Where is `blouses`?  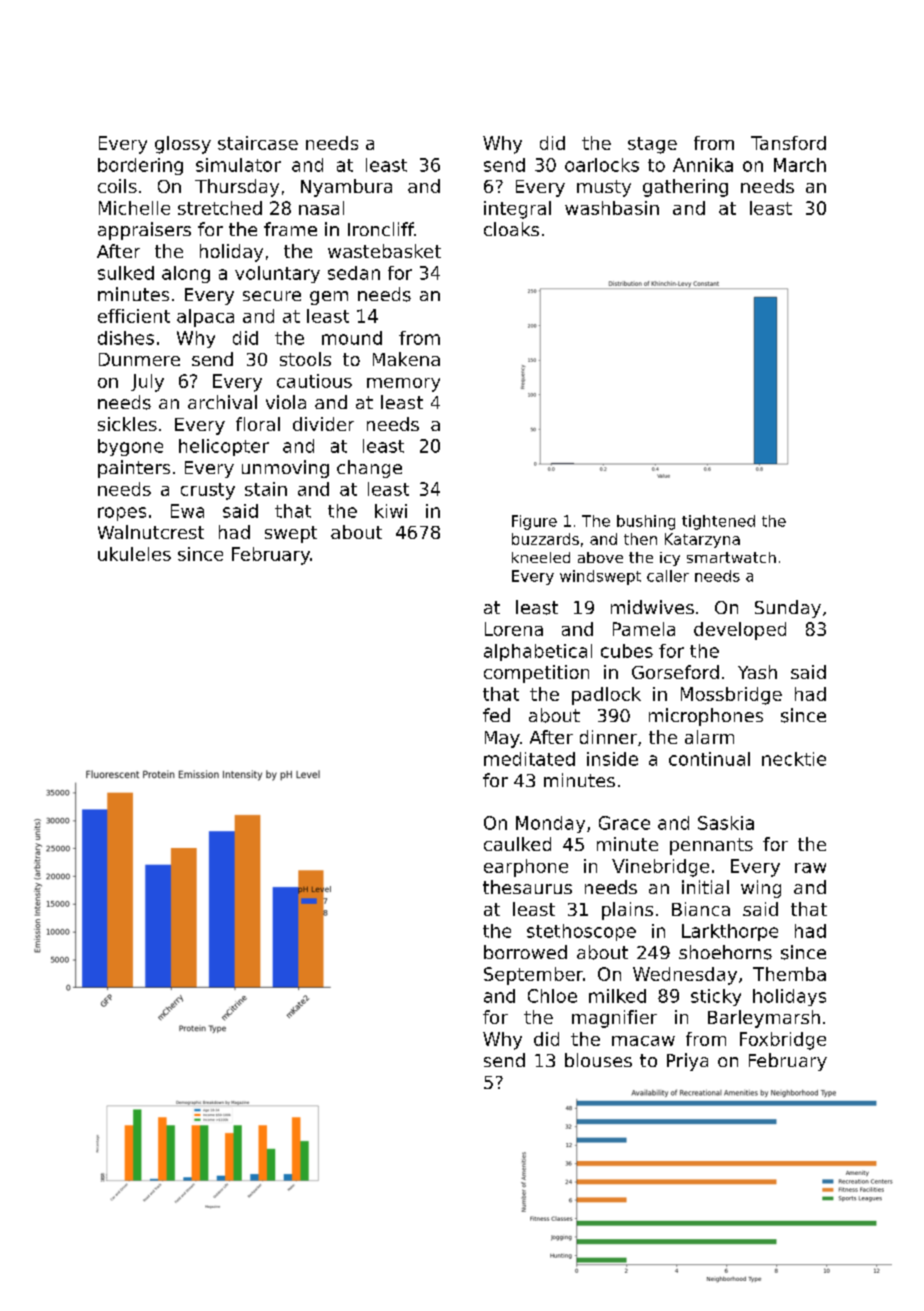
blouses is located at coordinates (598, 1060).
